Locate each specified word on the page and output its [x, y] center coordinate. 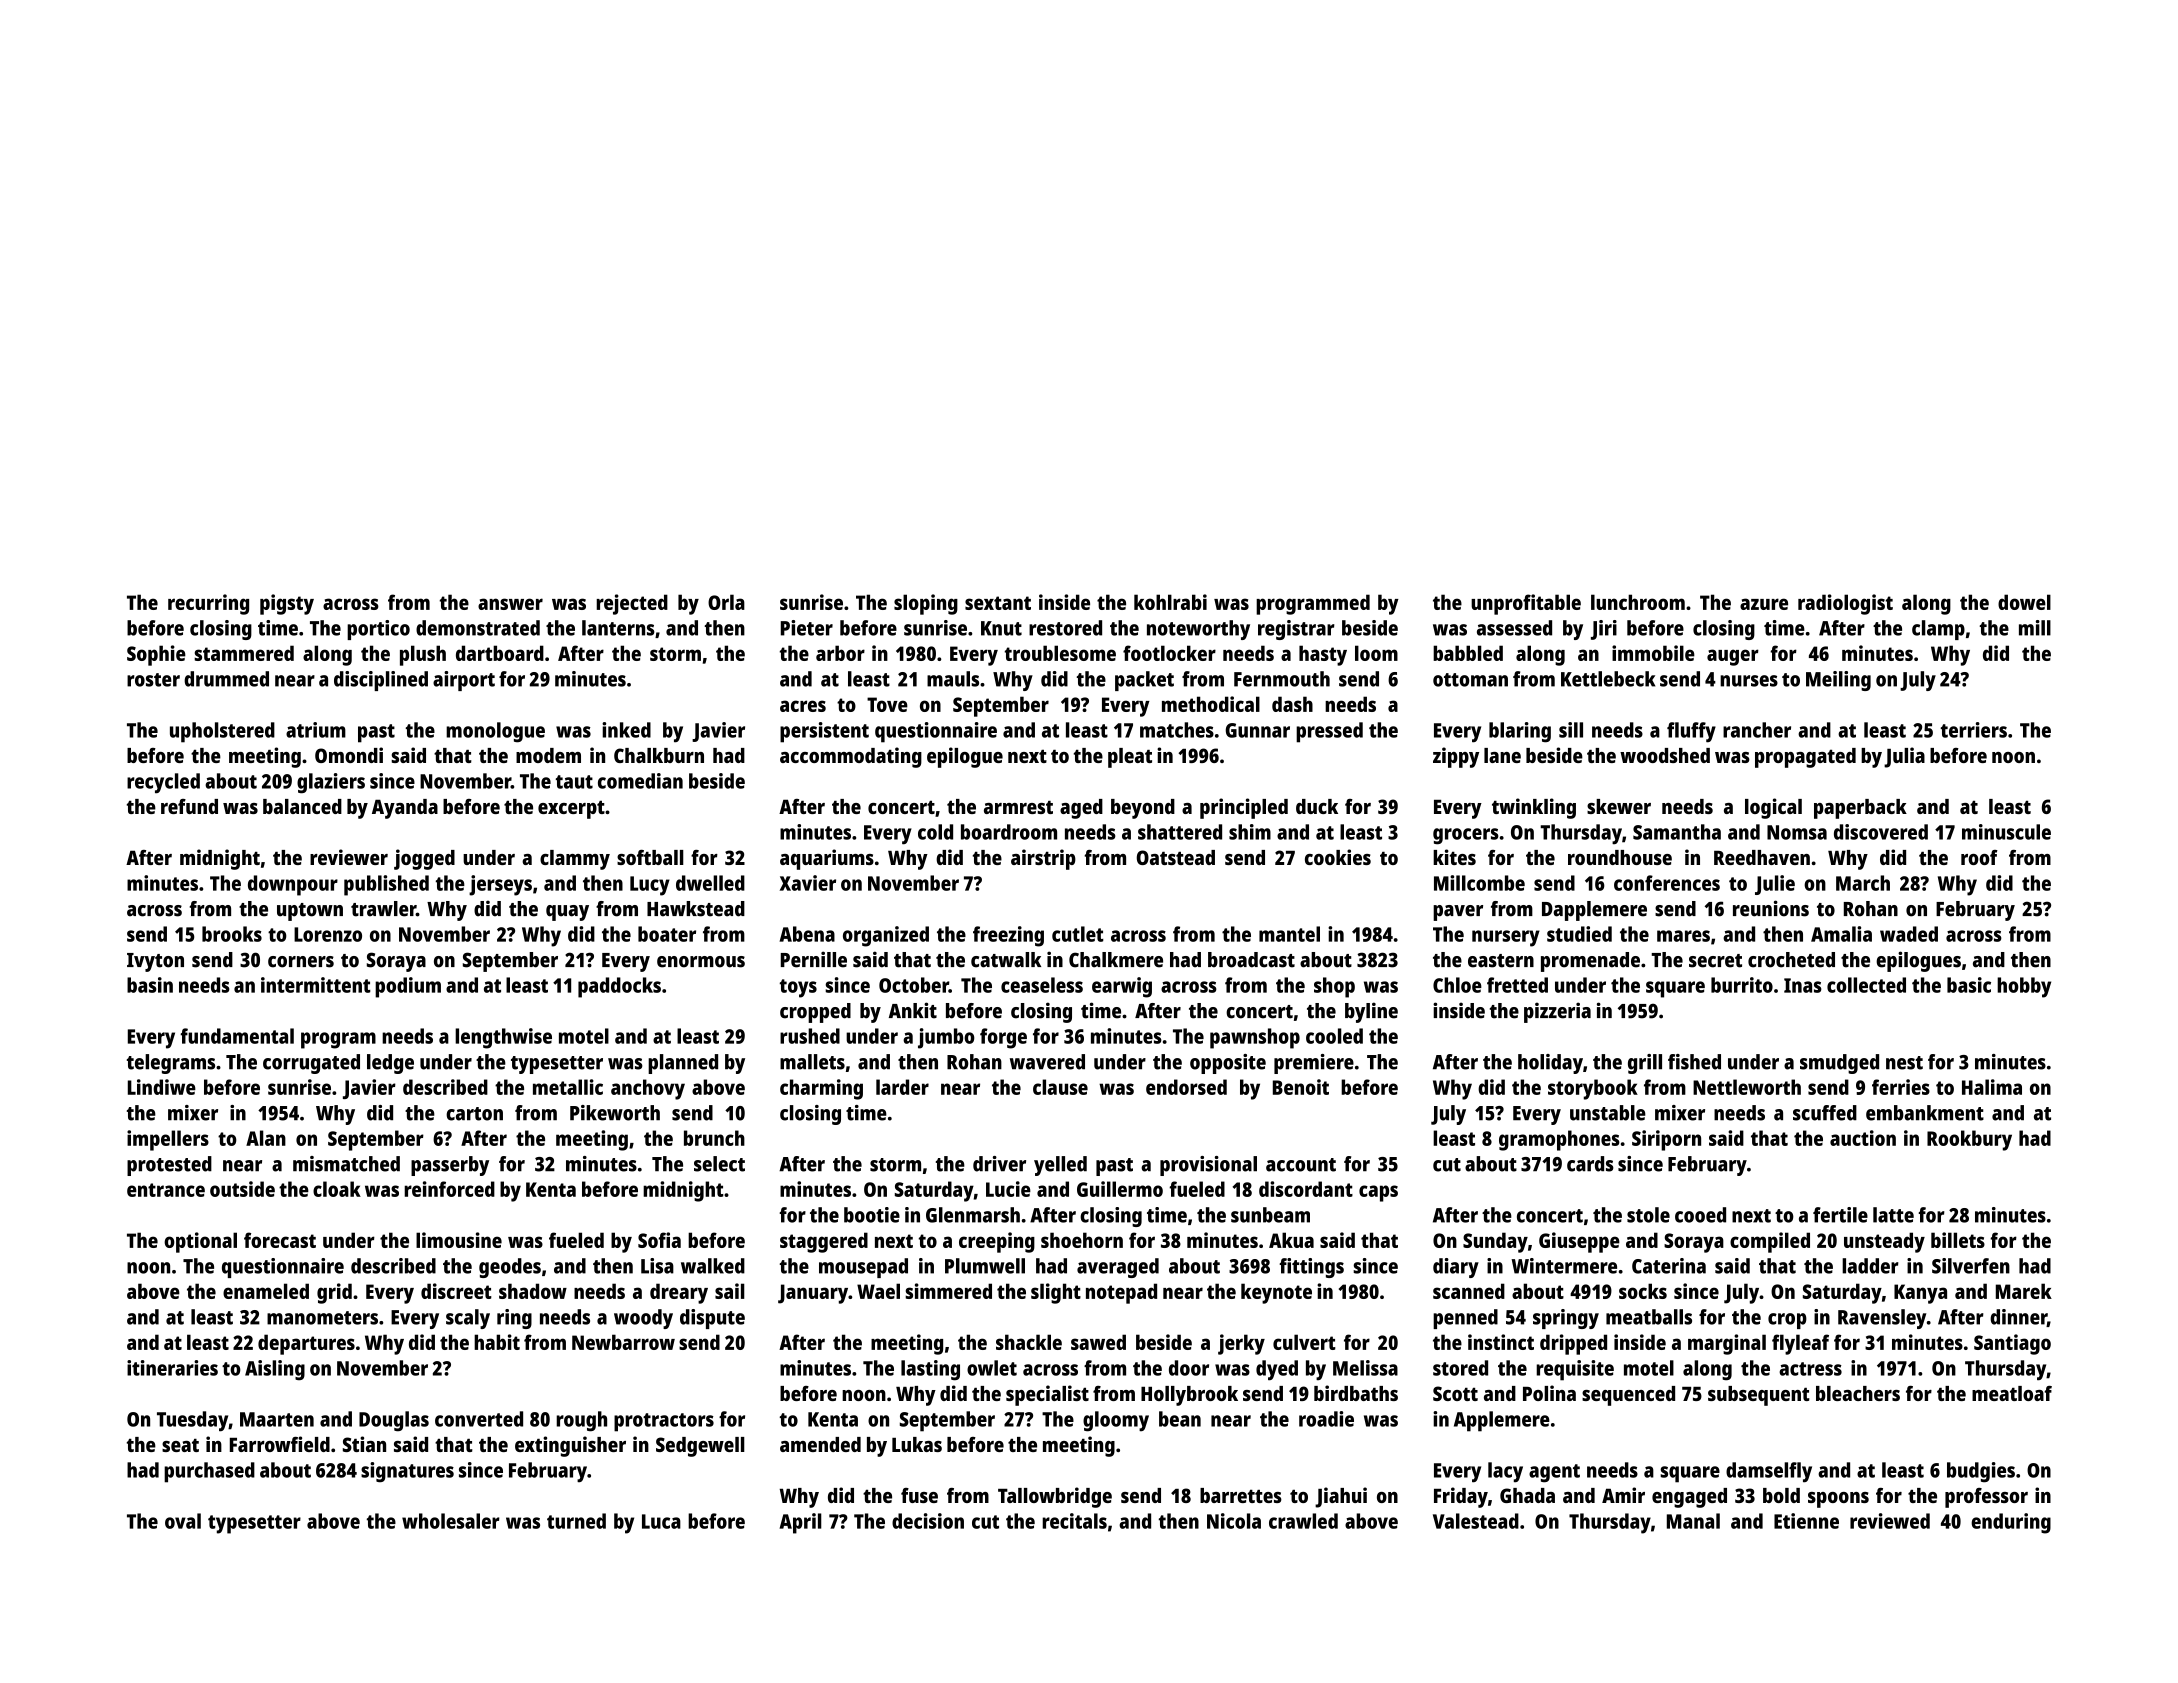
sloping [926, 604]
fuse [919, 1495]
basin [150, 985]
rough [581, 1421]
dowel [2024, 602]
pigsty [287, 604]
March [1863, 883]
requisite [1575, 1370]
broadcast [1251, 960]
